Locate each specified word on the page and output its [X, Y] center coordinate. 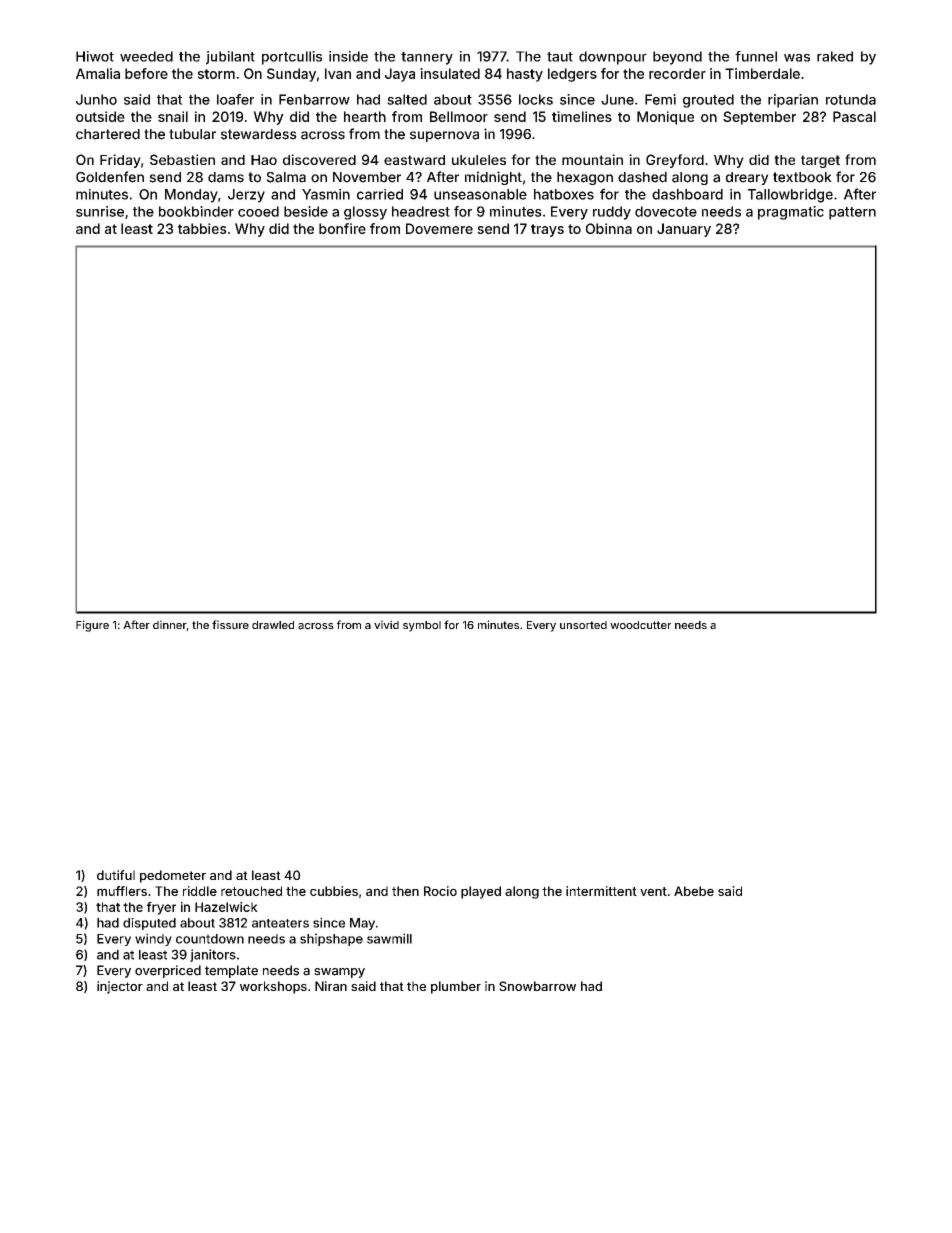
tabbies [202, 228]
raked [835, 56]
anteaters [280, 923]
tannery [427, 58]
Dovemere [439, 228]
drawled [273, 625]
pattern [852, 213]
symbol [422, 626]
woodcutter [640, 625]
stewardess [259, 134]
